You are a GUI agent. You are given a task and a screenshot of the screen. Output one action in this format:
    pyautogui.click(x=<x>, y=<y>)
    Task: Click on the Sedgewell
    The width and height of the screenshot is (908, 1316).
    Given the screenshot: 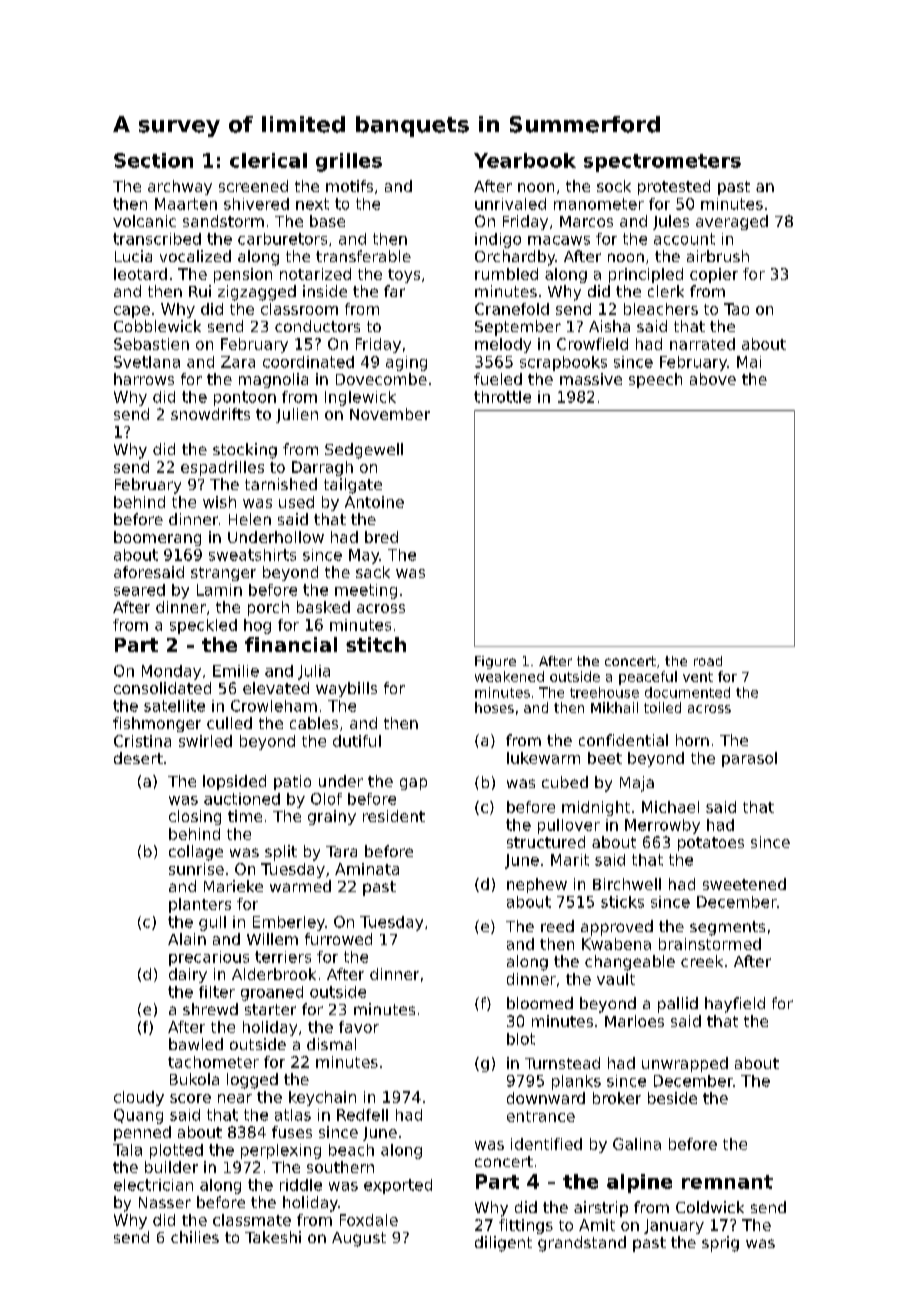 What is the action you would take?
    pyautogui.click(x=364, y=451)
